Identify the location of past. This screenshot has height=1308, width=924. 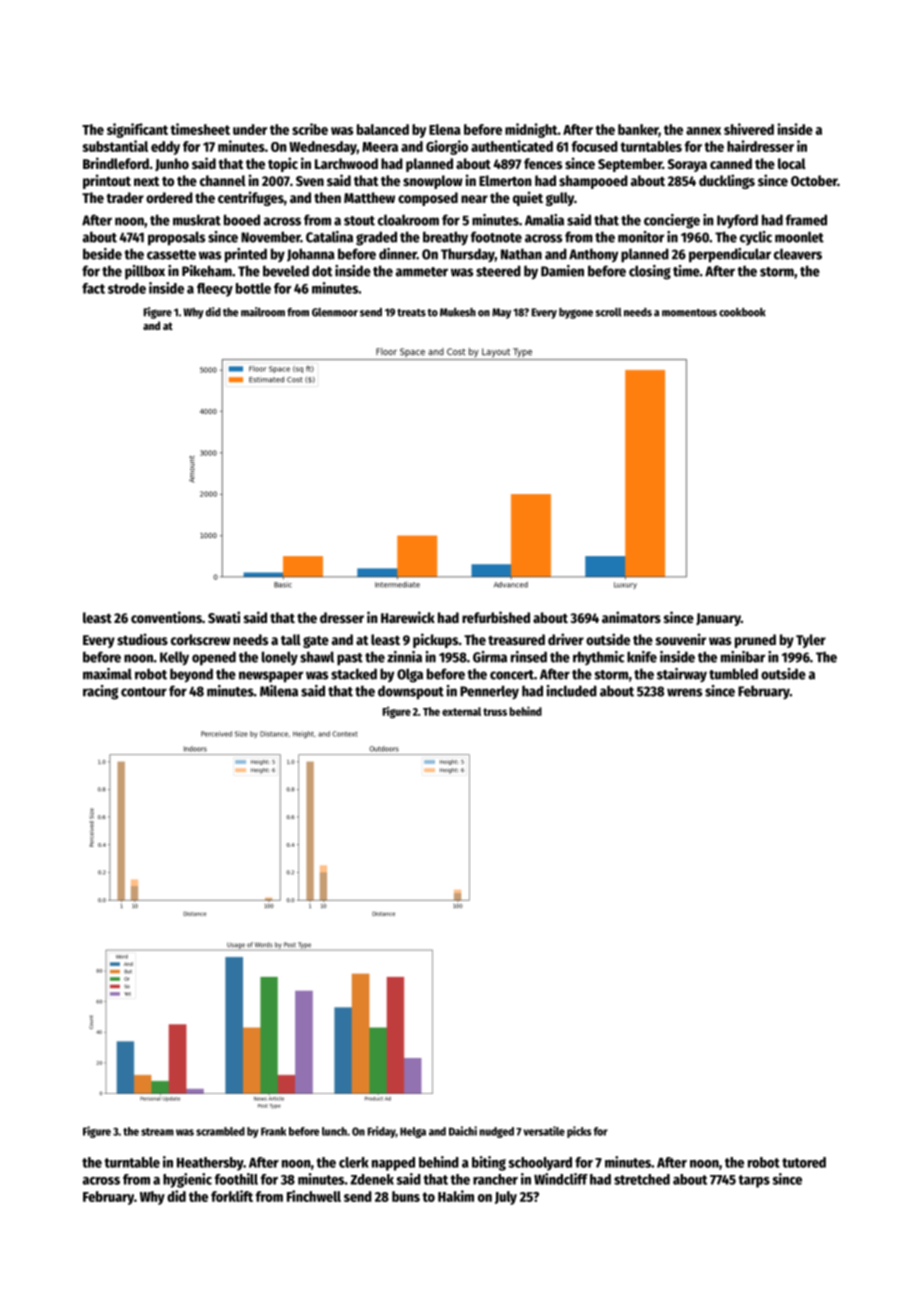
(350, 659).
